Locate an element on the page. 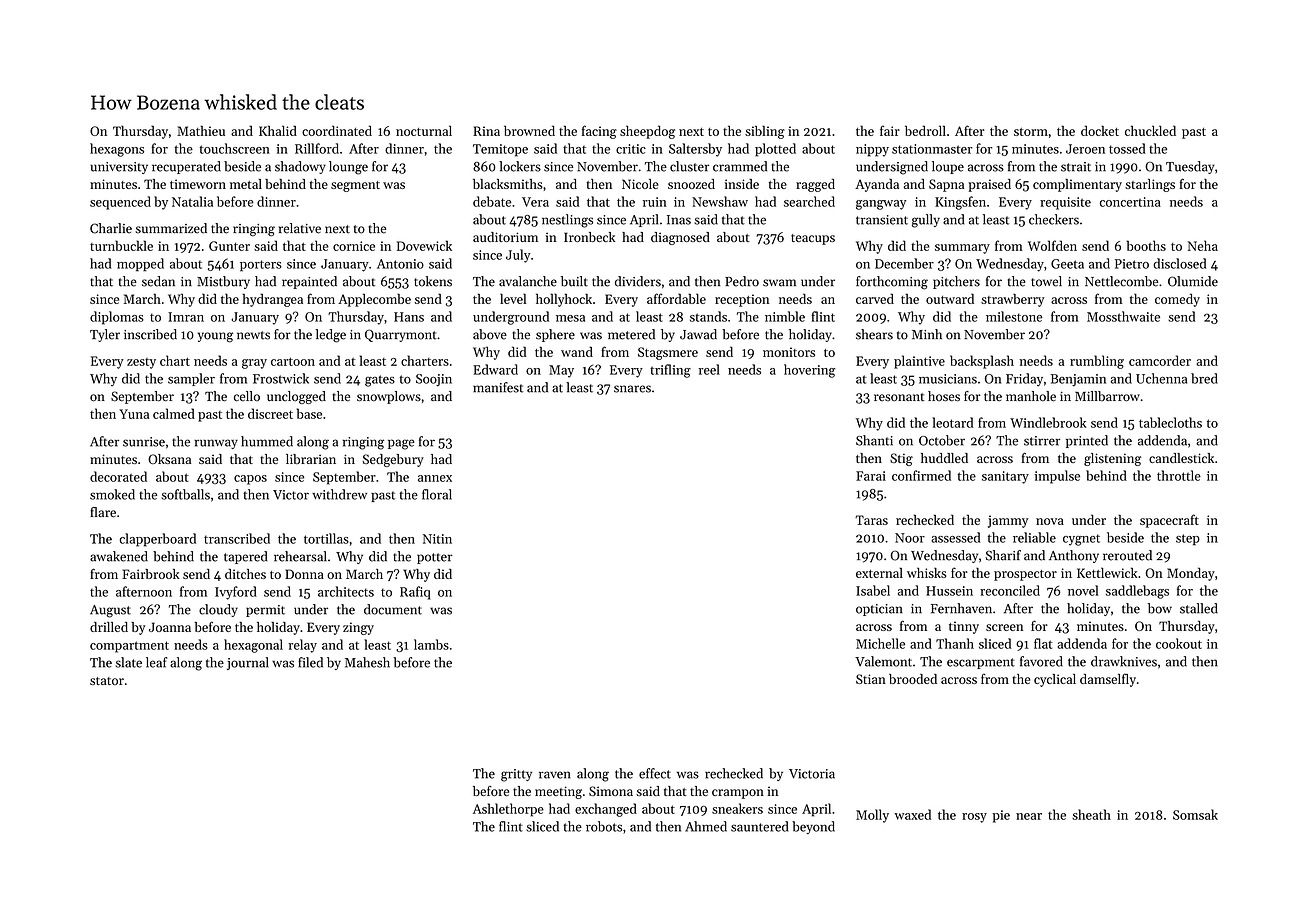  softballs is located at coordinates (185, 494).
